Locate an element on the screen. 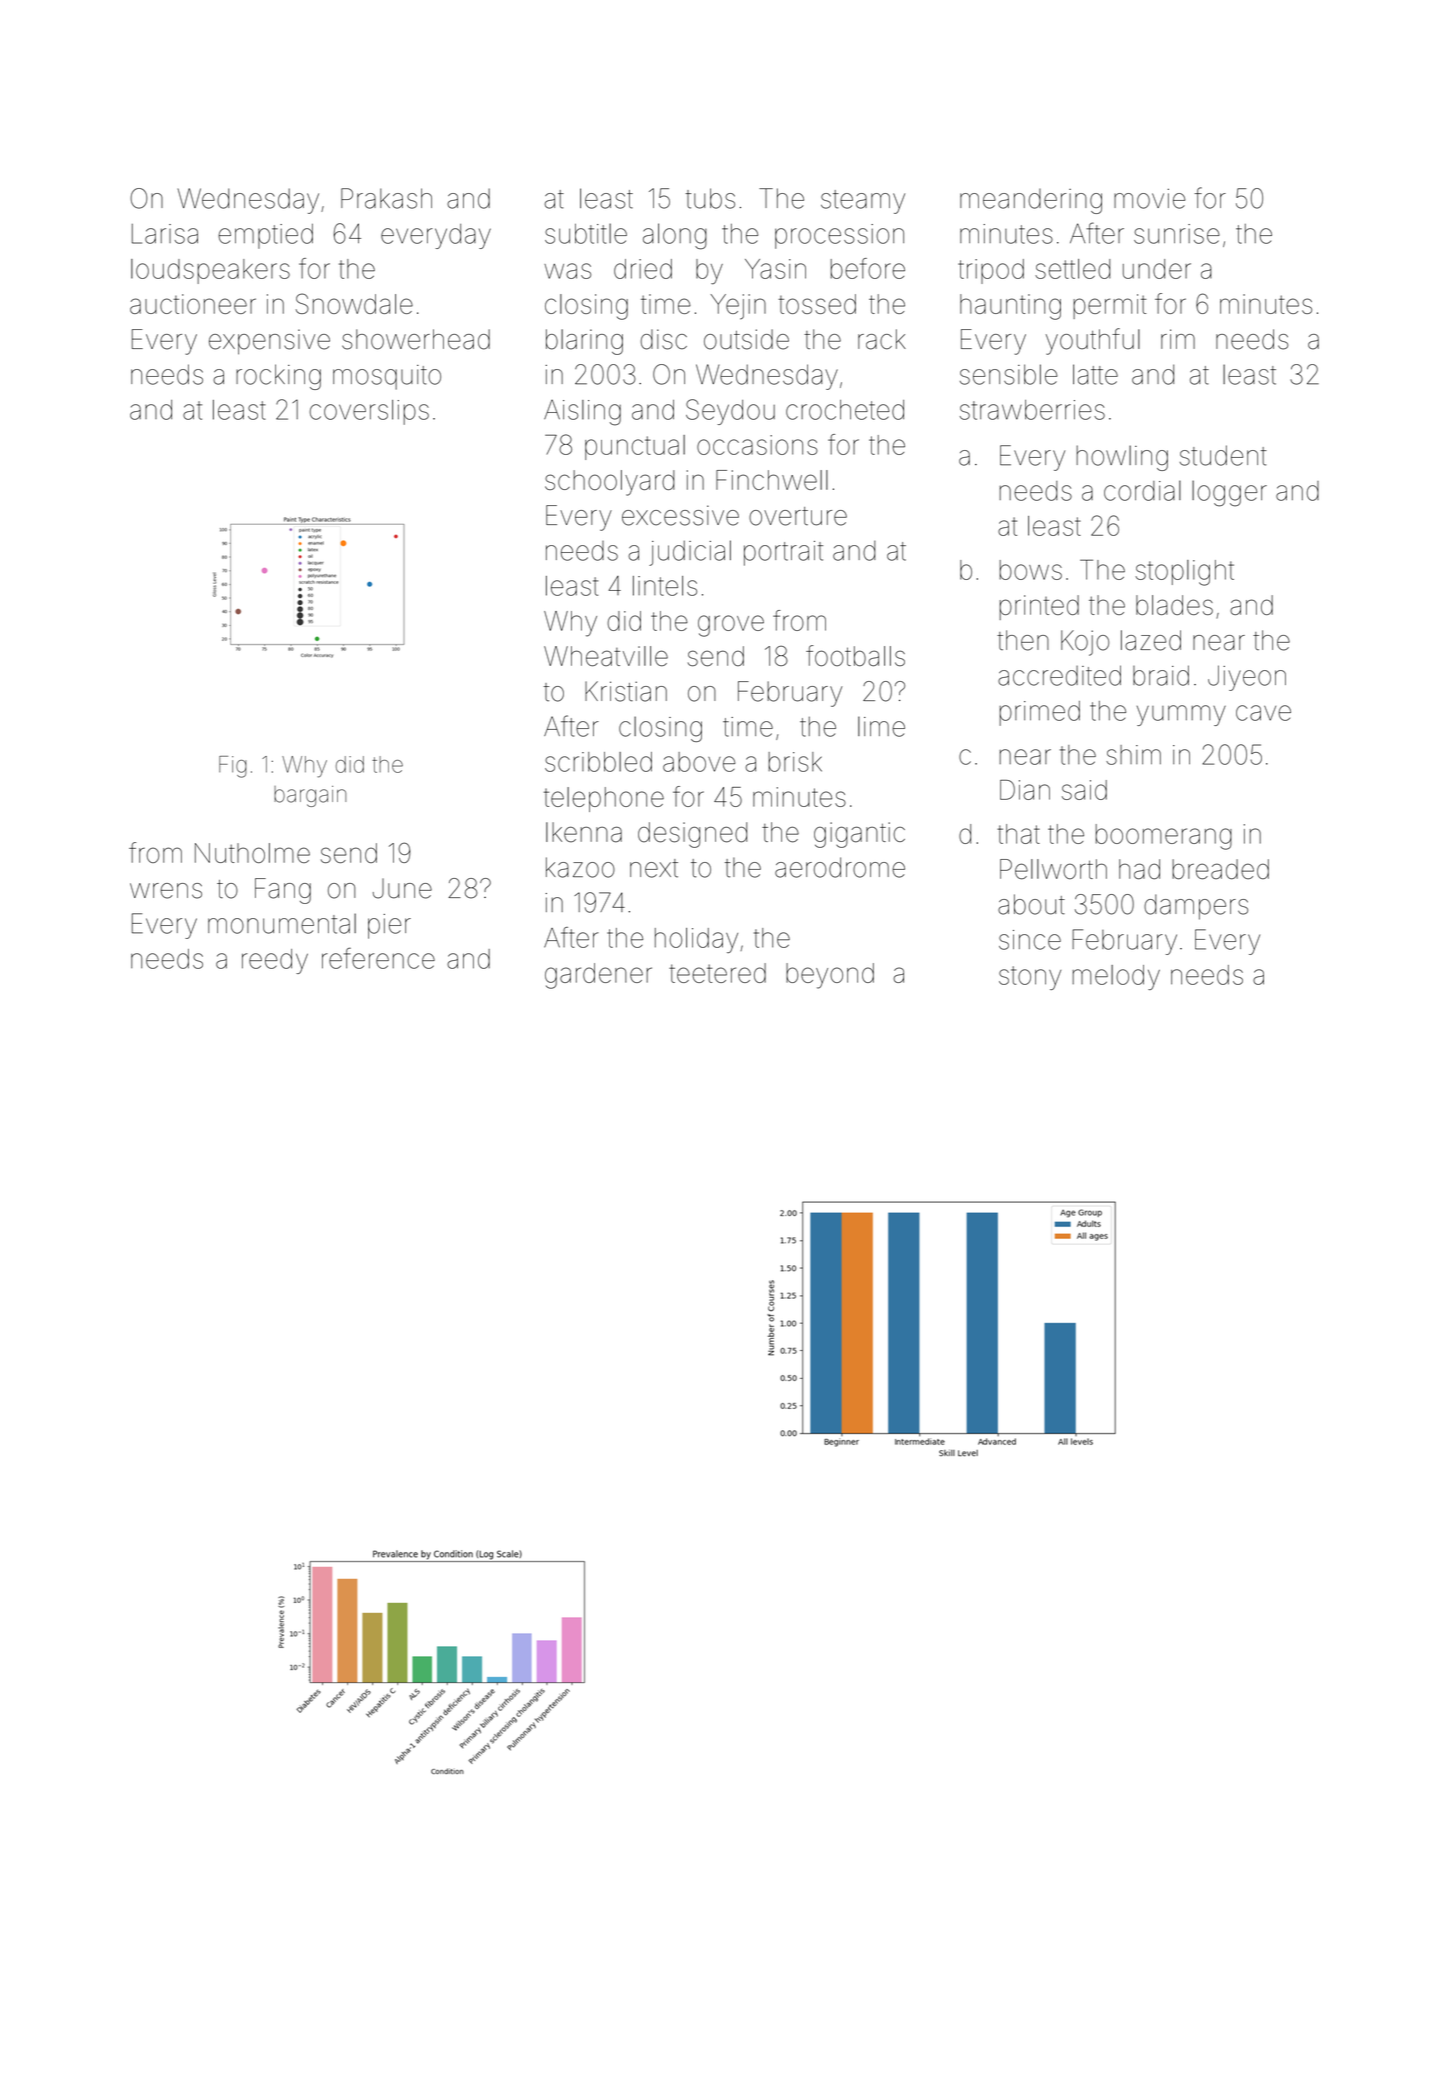 Image resolution: width=1450 pixels, height=2100 pixels. dampers is located at coordinates (1196, 907).
